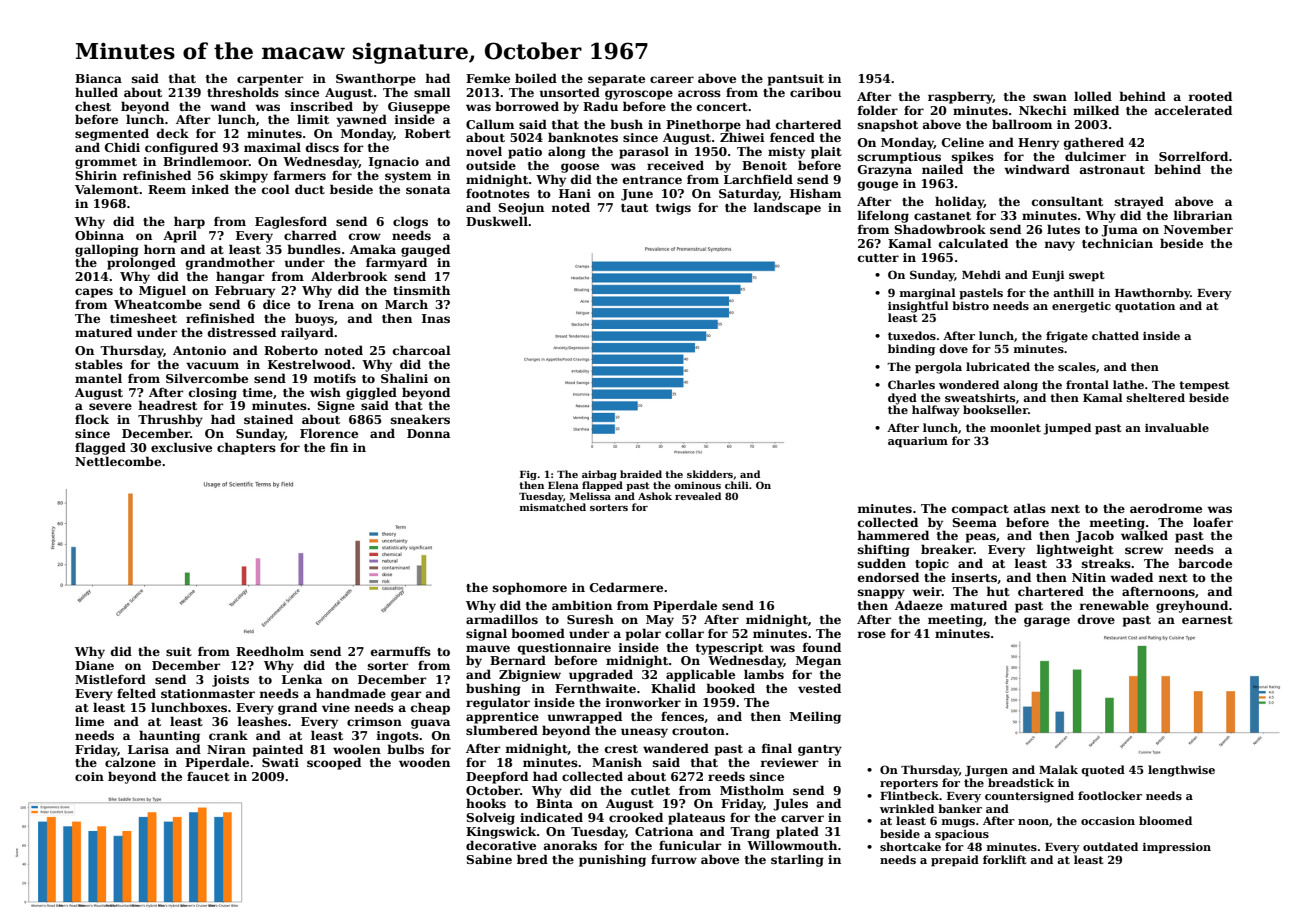 This screenshot has height=924, width=1308. What do you see at coordinates (1093, 96) in the screenshot?
I see `lolled` at bounding box center [1093, 96].
